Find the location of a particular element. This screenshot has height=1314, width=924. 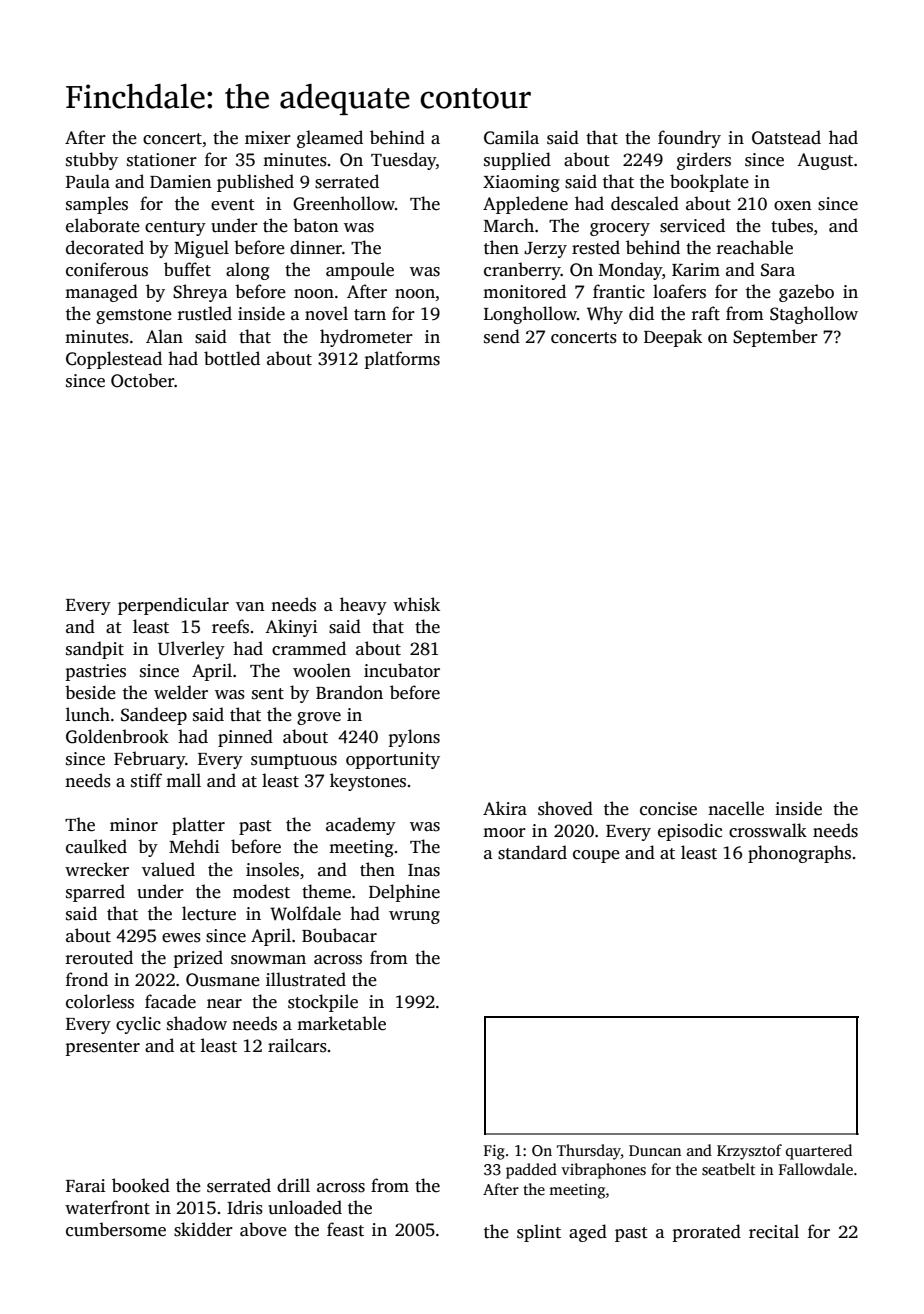

reefs is located at coordinates (230, 626).
